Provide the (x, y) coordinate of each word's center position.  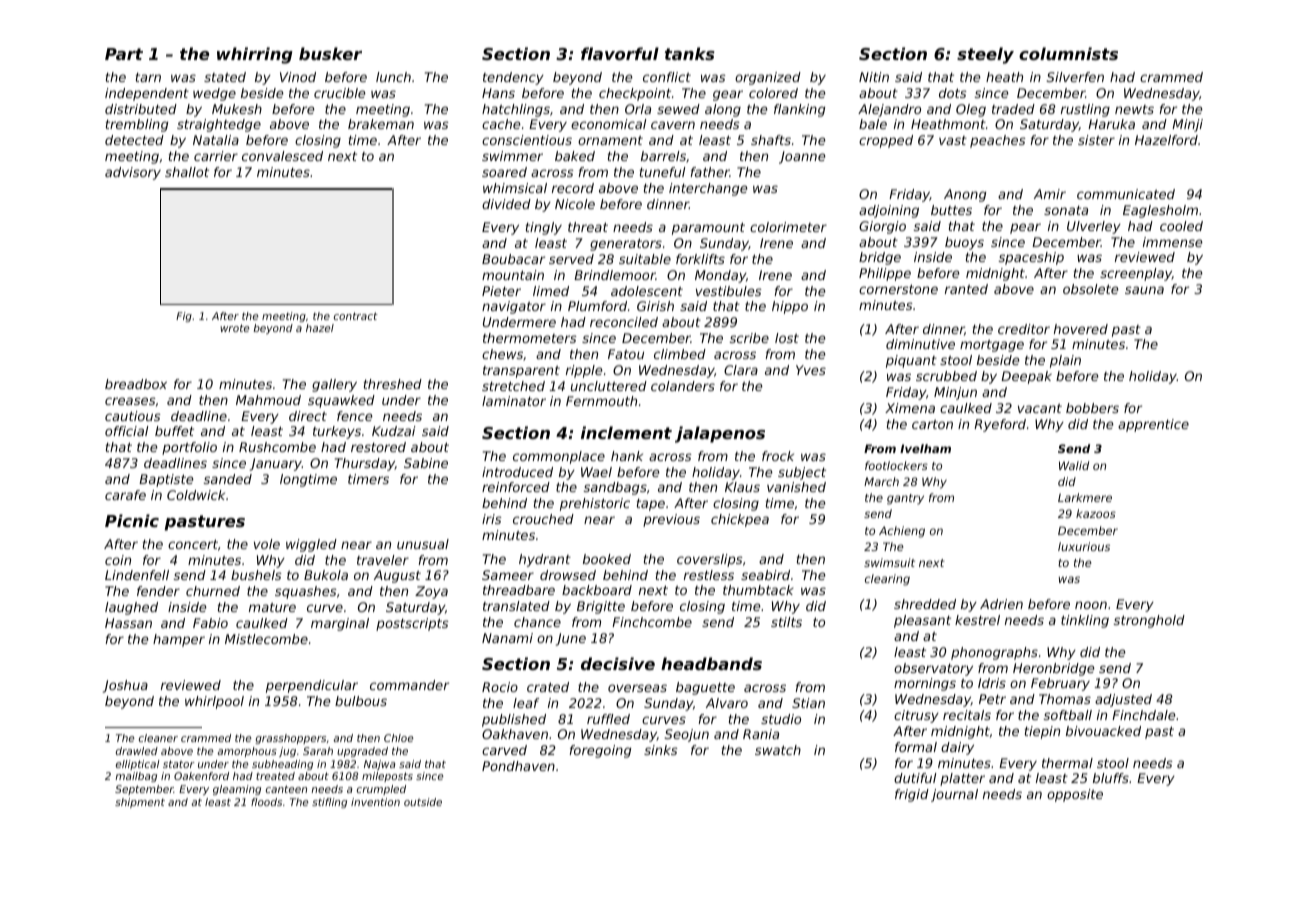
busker (330, 53)
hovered (1081, 329)
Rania (761, 734)
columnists (1068, 53)
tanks (690, 53)
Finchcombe (652, 622)
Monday (720, 276)
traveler (383, 560)
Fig (184, 317)
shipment (140, 803)
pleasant (922, 621)
